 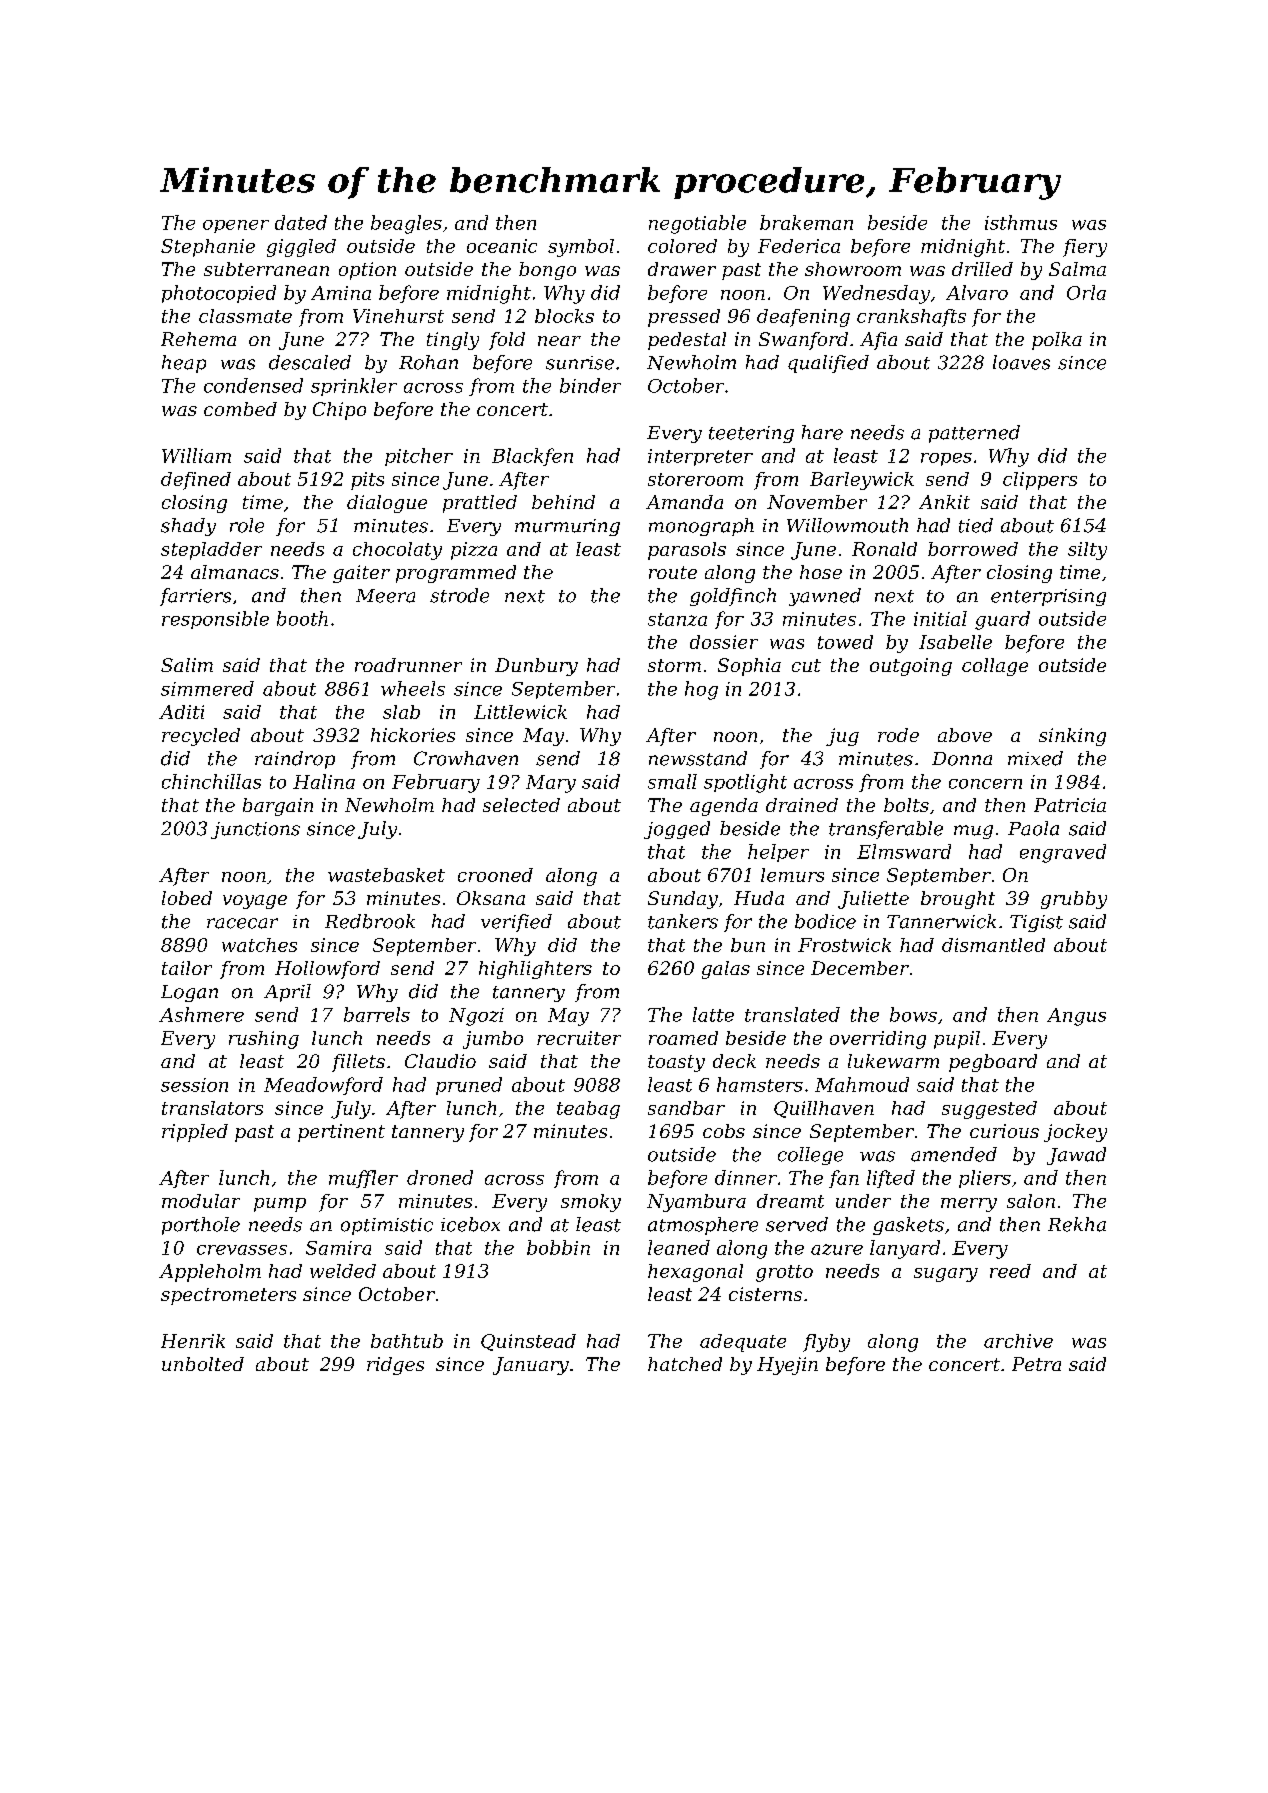 What do you see at coordinates (911, 318) in the document?
I see `crankshafts` at bounding box center [911, 318].
